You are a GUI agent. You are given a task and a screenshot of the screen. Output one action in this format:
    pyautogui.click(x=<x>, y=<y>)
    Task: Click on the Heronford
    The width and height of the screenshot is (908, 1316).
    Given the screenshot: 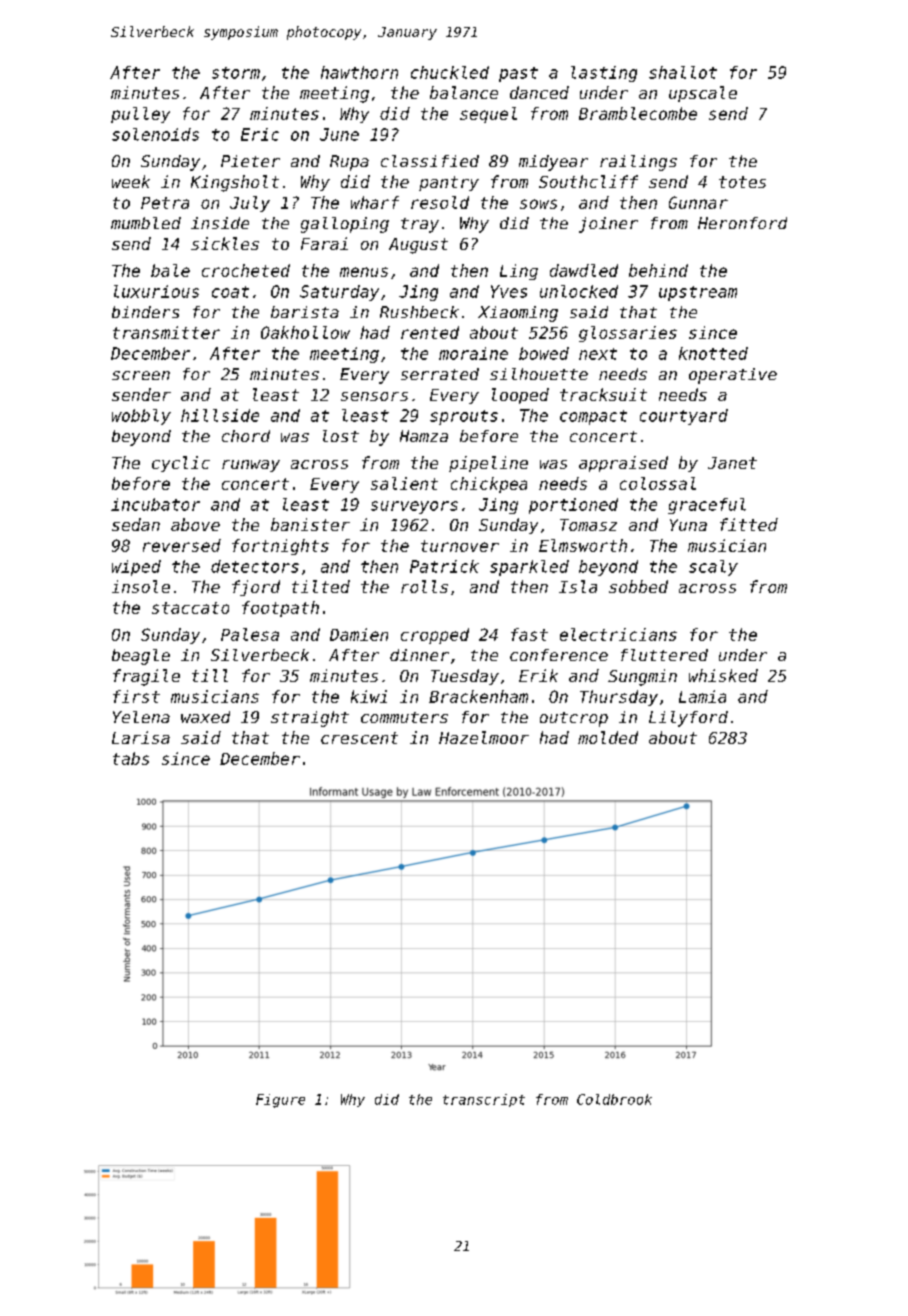 What is the action you would take?
    pyautogui.click(x=742, y=223)
